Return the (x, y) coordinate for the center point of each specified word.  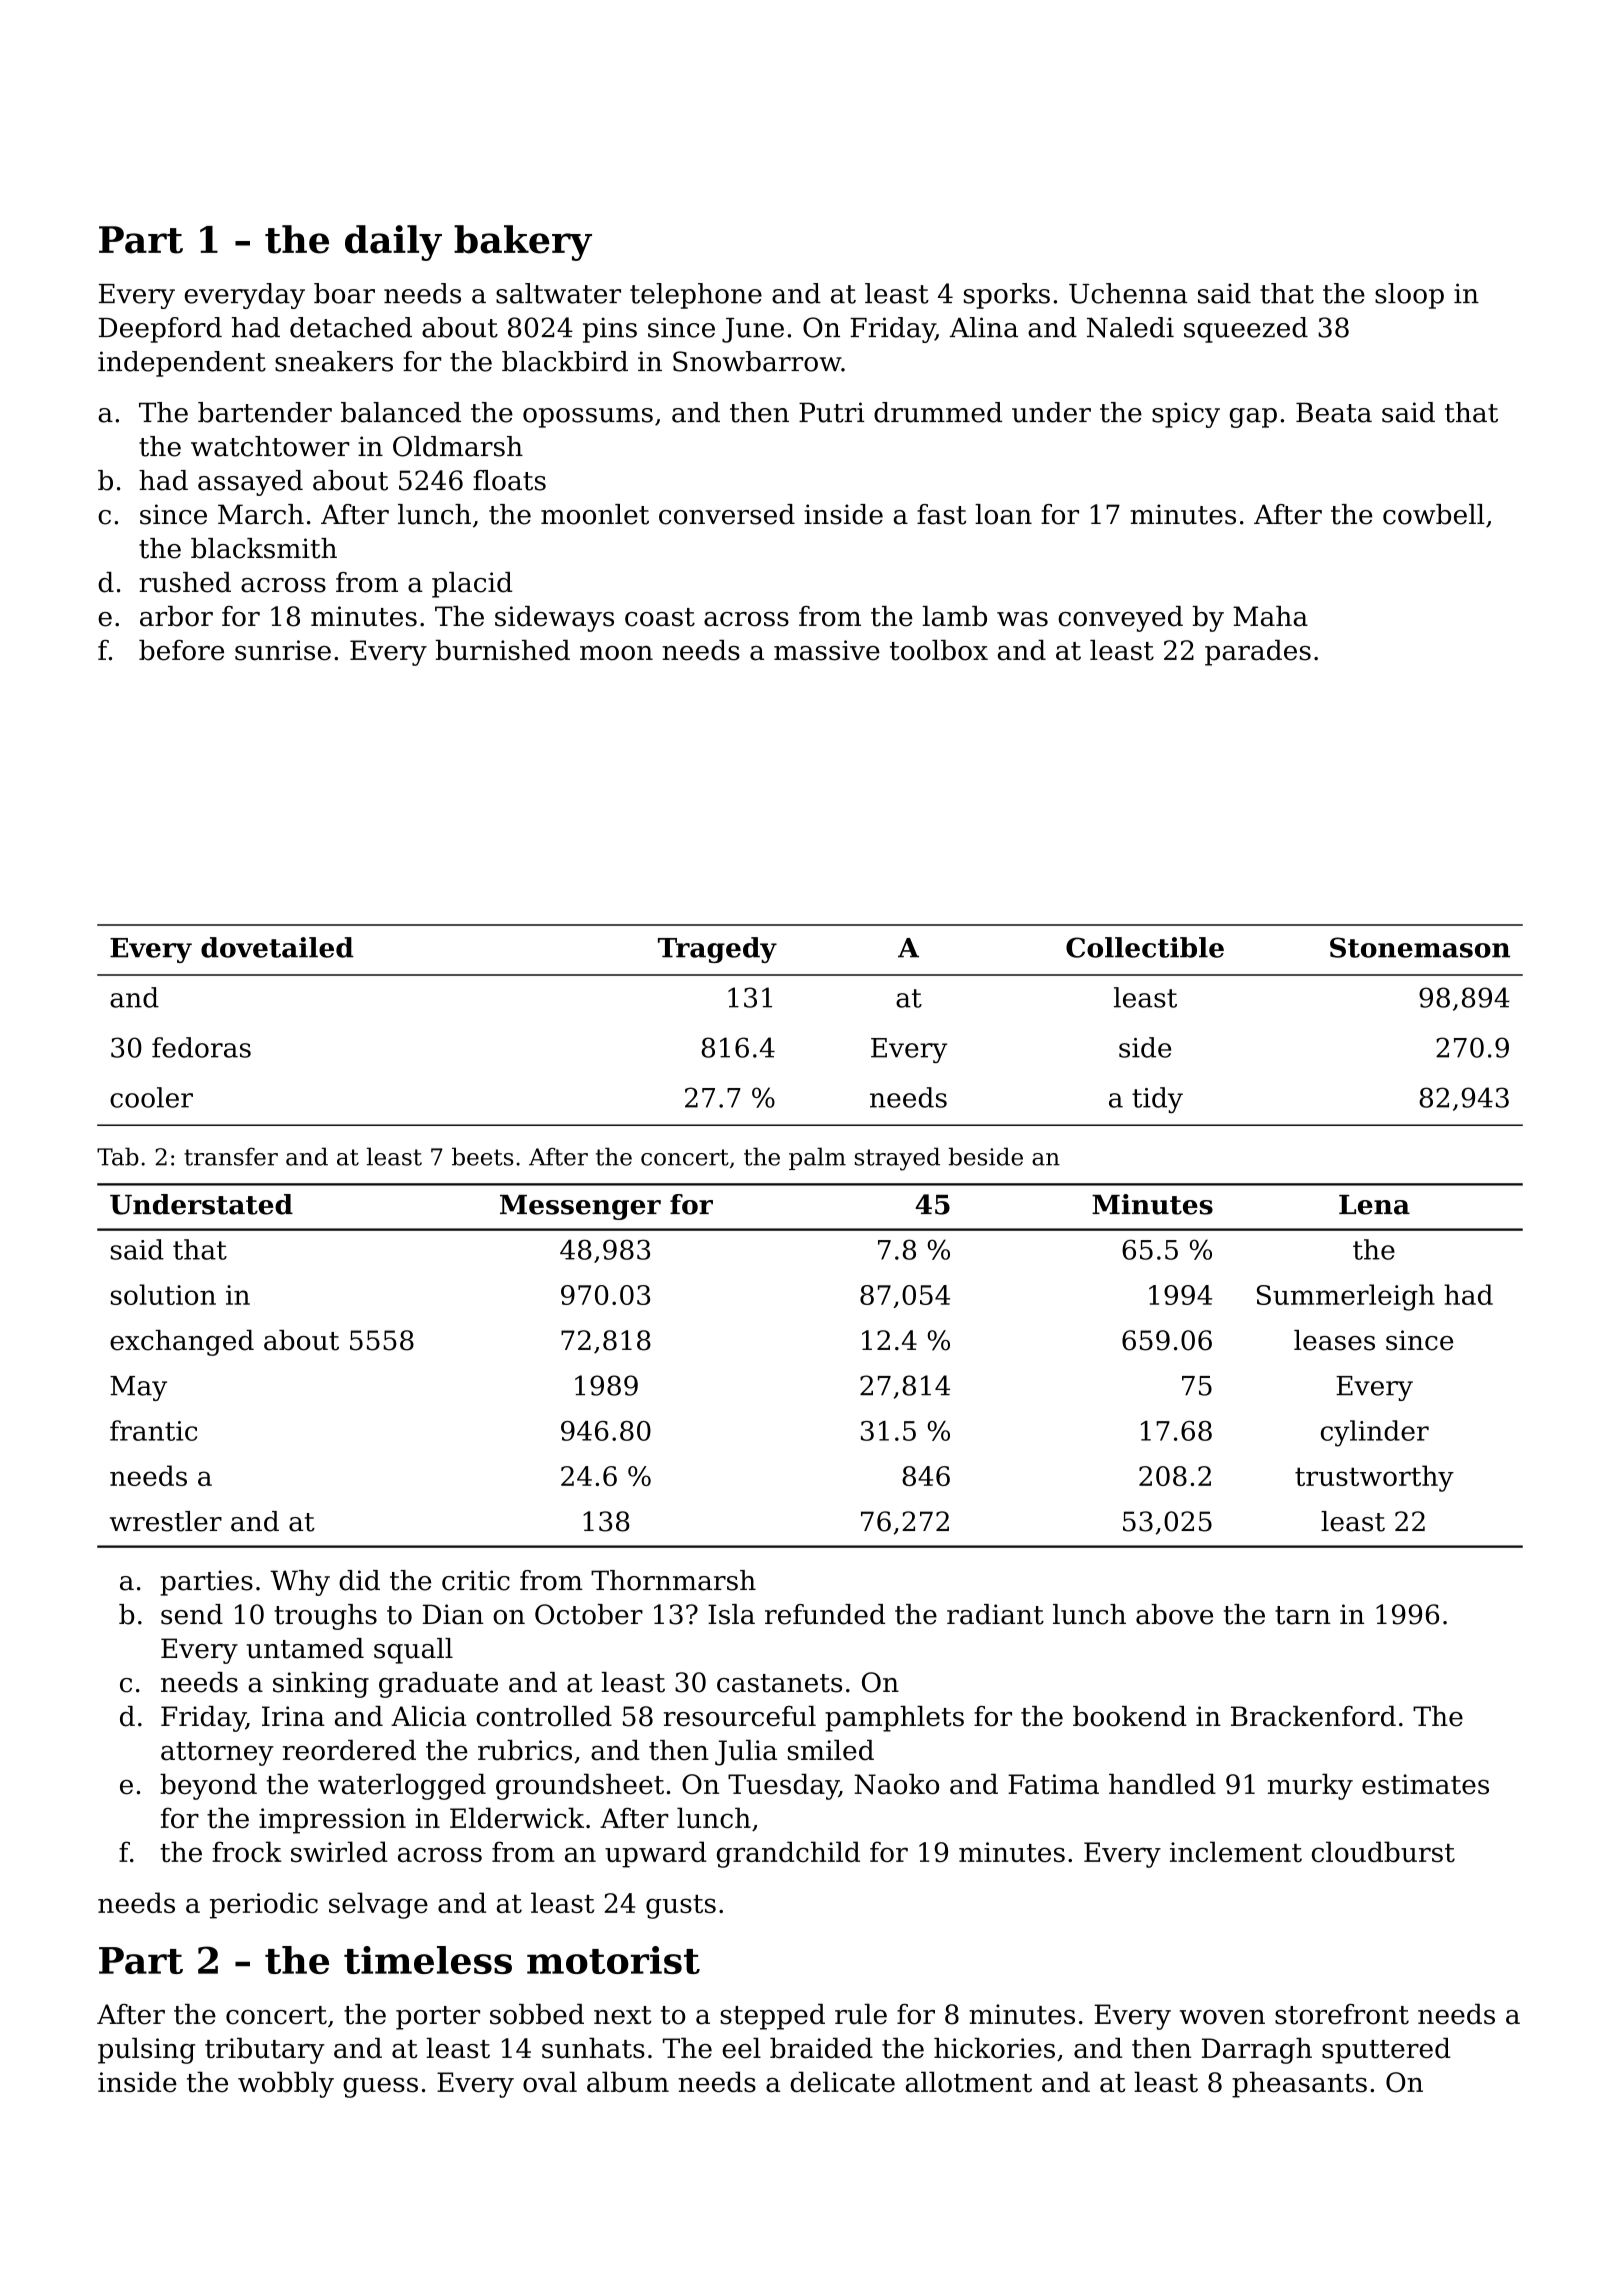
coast (660, 617)
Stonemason (1420, 947)
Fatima (1053, 1784)
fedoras (201, 1047)
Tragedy (717, 950)
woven (1222, 2017)
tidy (1157, 1100)
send (192, 1614)
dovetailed (277, 947)
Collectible (1145, 947)
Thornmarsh (673, 1580)
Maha (1270, 616)
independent (182, 364)
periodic (264, 1905)
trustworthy (1374, 1478)
